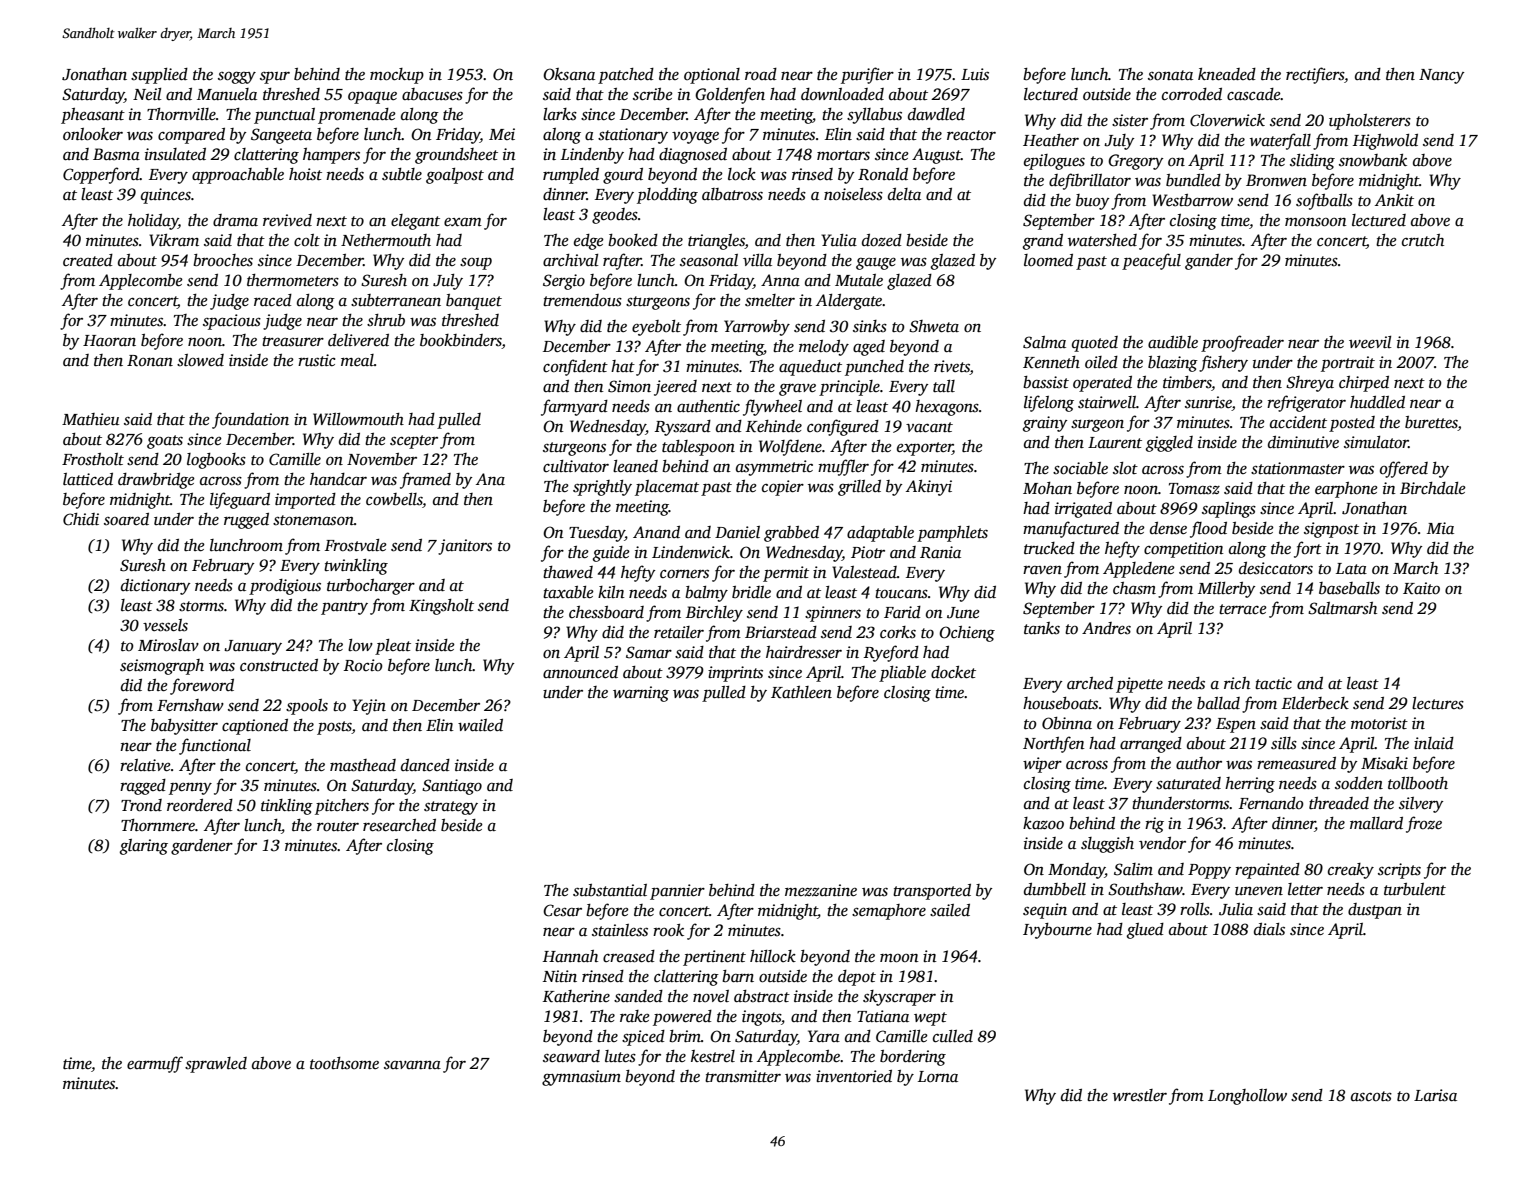  Describe the element at coordinates (216, 461) in the page. I see `logbooks` at that location.
